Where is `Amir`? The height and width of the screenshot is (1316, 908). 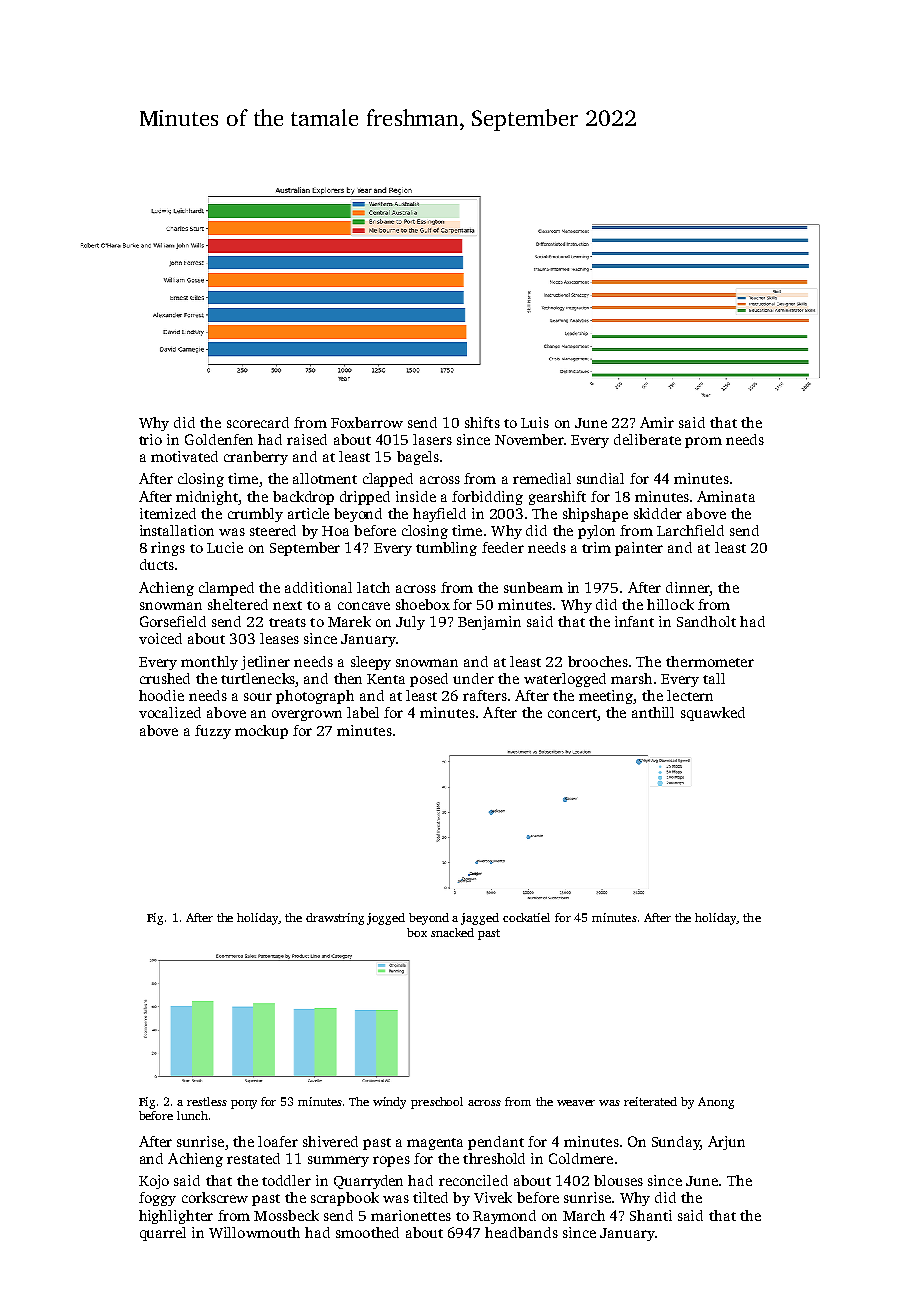 Amir is located at coordinates (657, 422).
